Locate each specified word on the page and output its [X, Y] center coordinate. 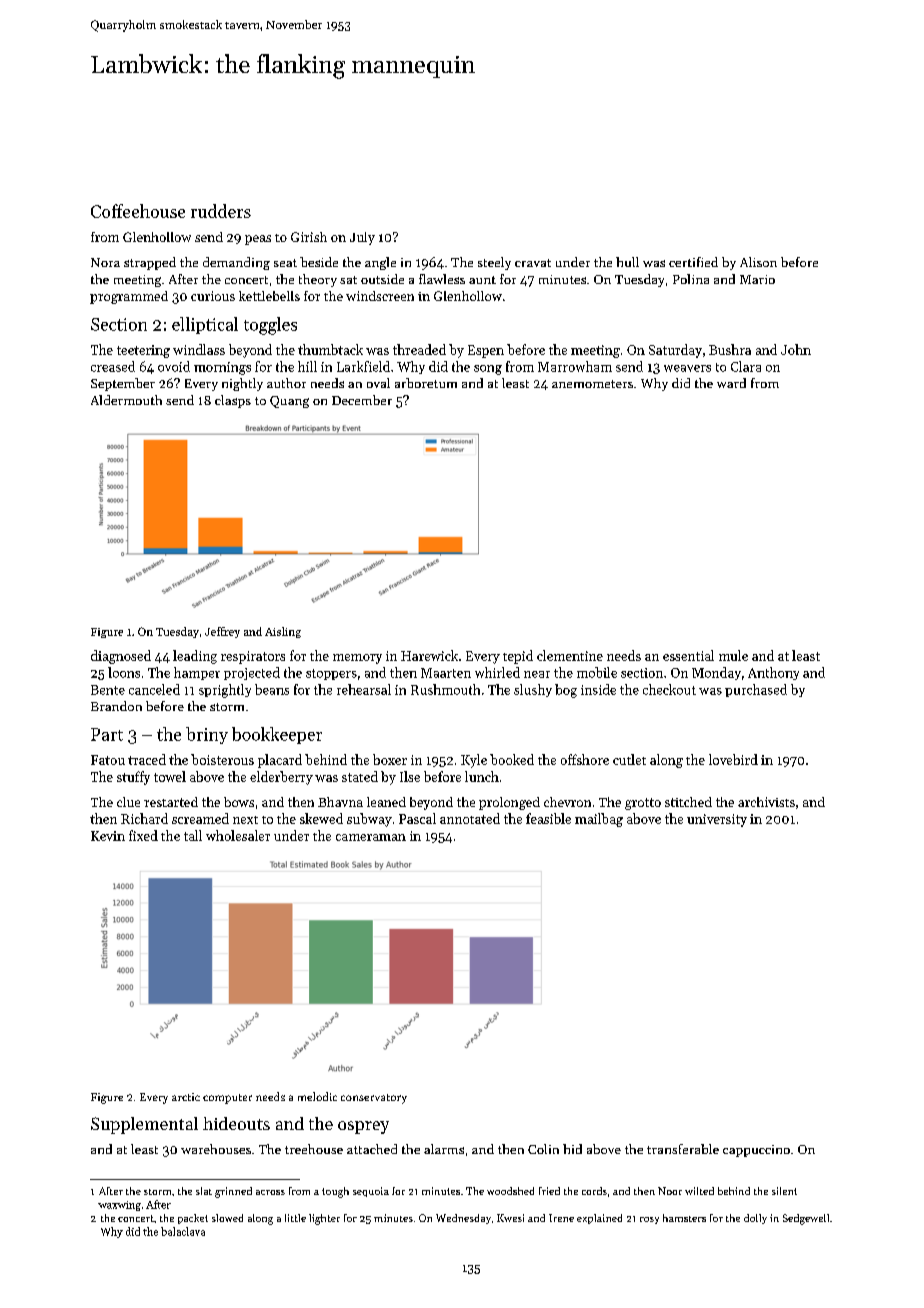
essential [688, 655]
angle [380, 263]
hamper [197, 673]
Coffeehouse [138, 211]
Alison [758, 262]
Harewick [429, 655]
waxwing [119, 1206]
